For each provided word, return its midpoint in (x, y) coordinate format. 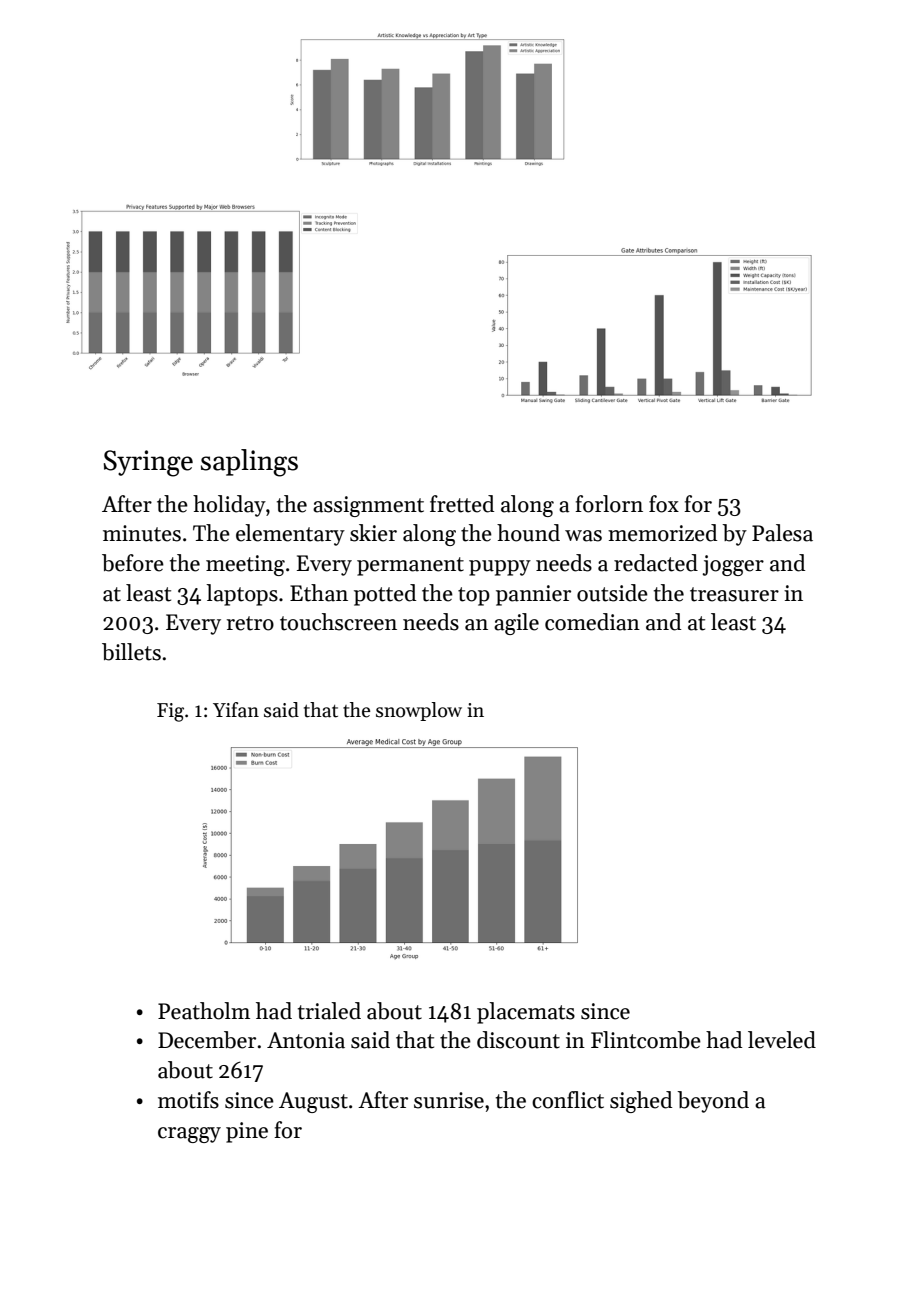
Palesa (782, 533)
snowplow (419, 711)
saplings (249, 463)
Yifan (236, 710)
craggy (189, 1135)
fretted (462, 504)
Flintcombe (646, 1040)
